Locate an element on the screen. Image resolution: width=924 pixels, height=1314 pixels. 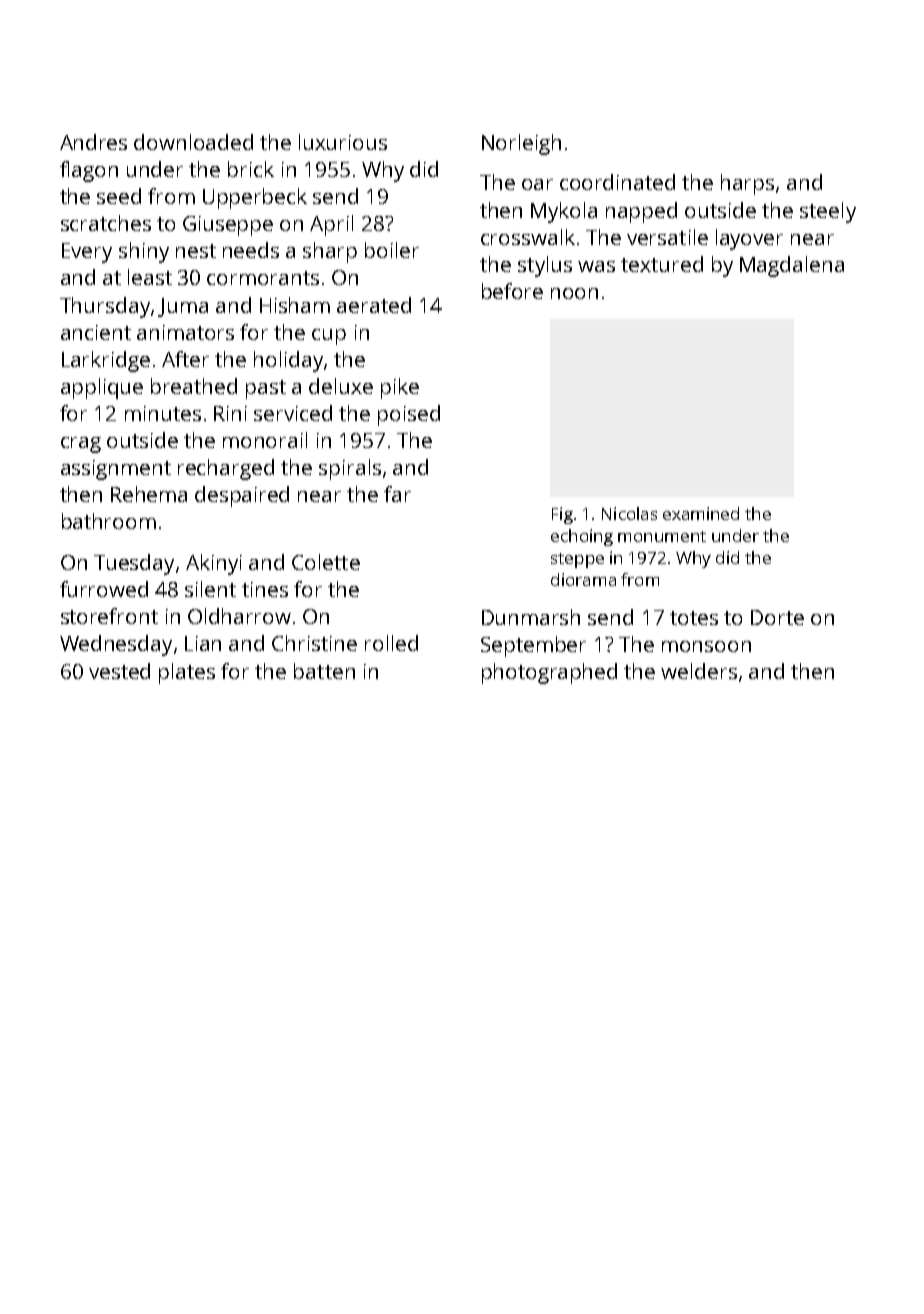
storefront is located at coordinates (109, 616).
